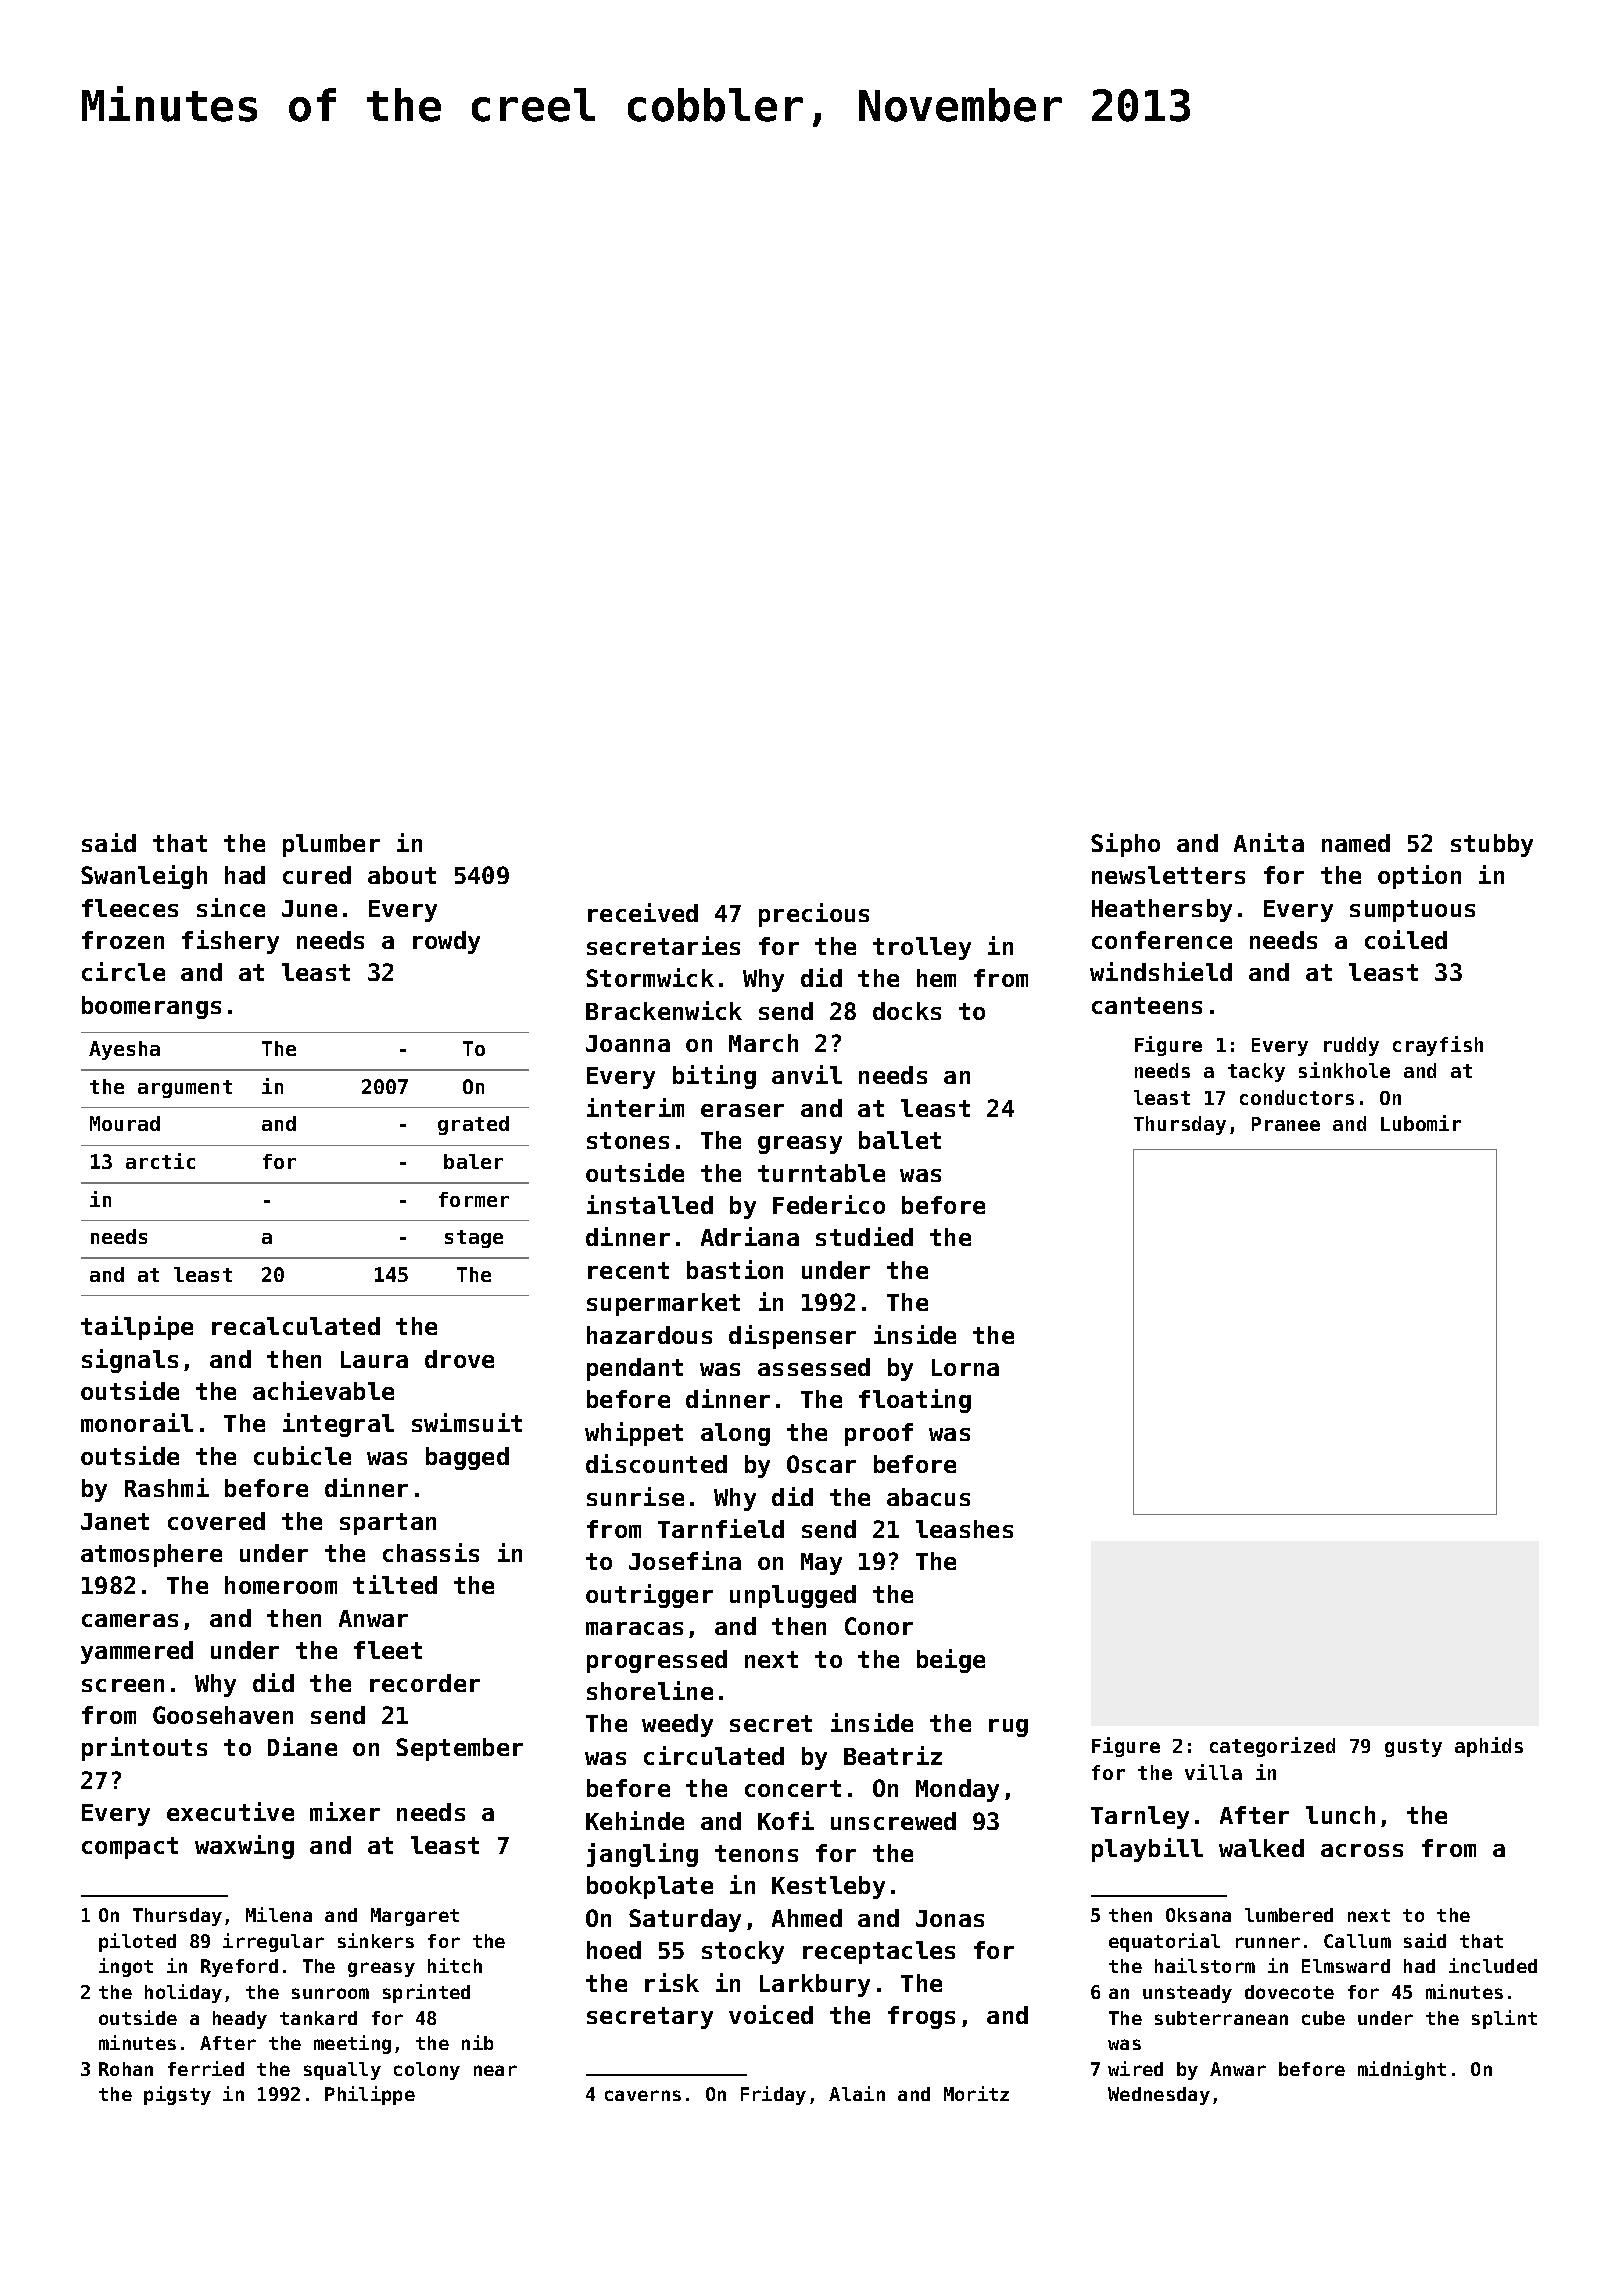 This document has width=1620, height=2292. Describe the element at coordinates (1261, 1848) in the document. I see `walked` at that location.
